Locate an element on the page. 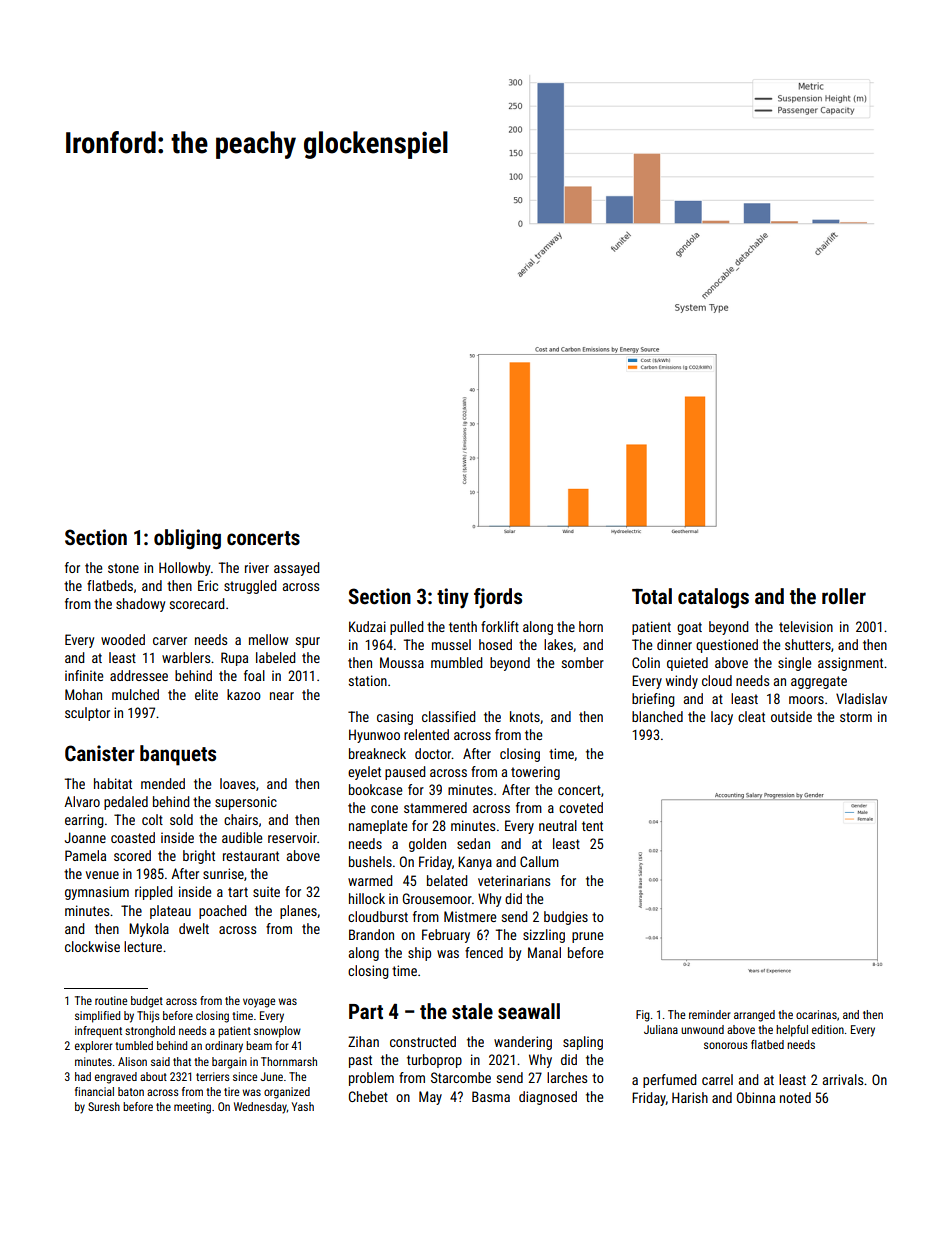  roller is located at coordinates (844, 596).
